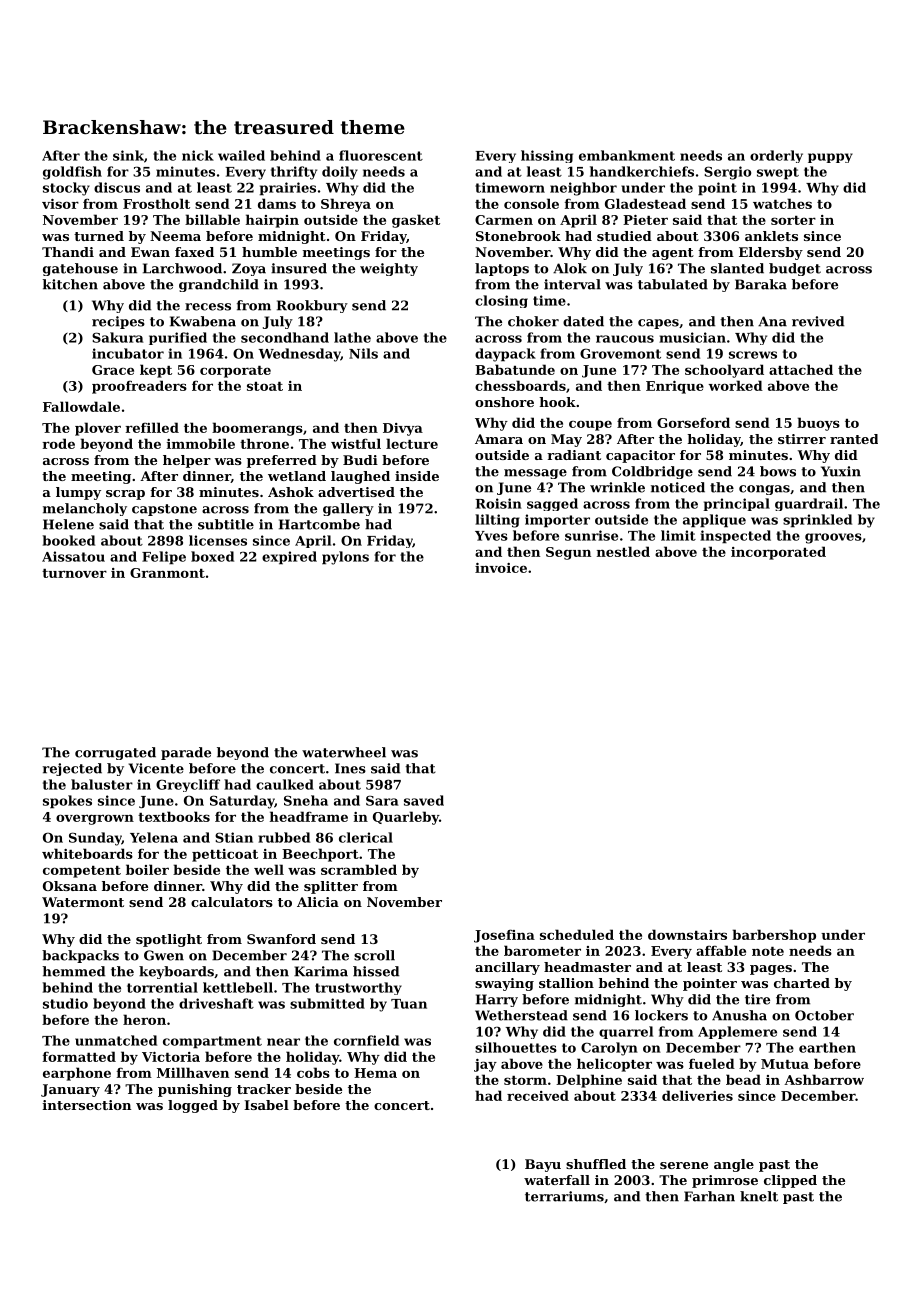 This page has width=924, height=1308. What do you see at coordinates (564, 1196) in the page?
I see `terrariums` at bounding box center [564, 1196].
